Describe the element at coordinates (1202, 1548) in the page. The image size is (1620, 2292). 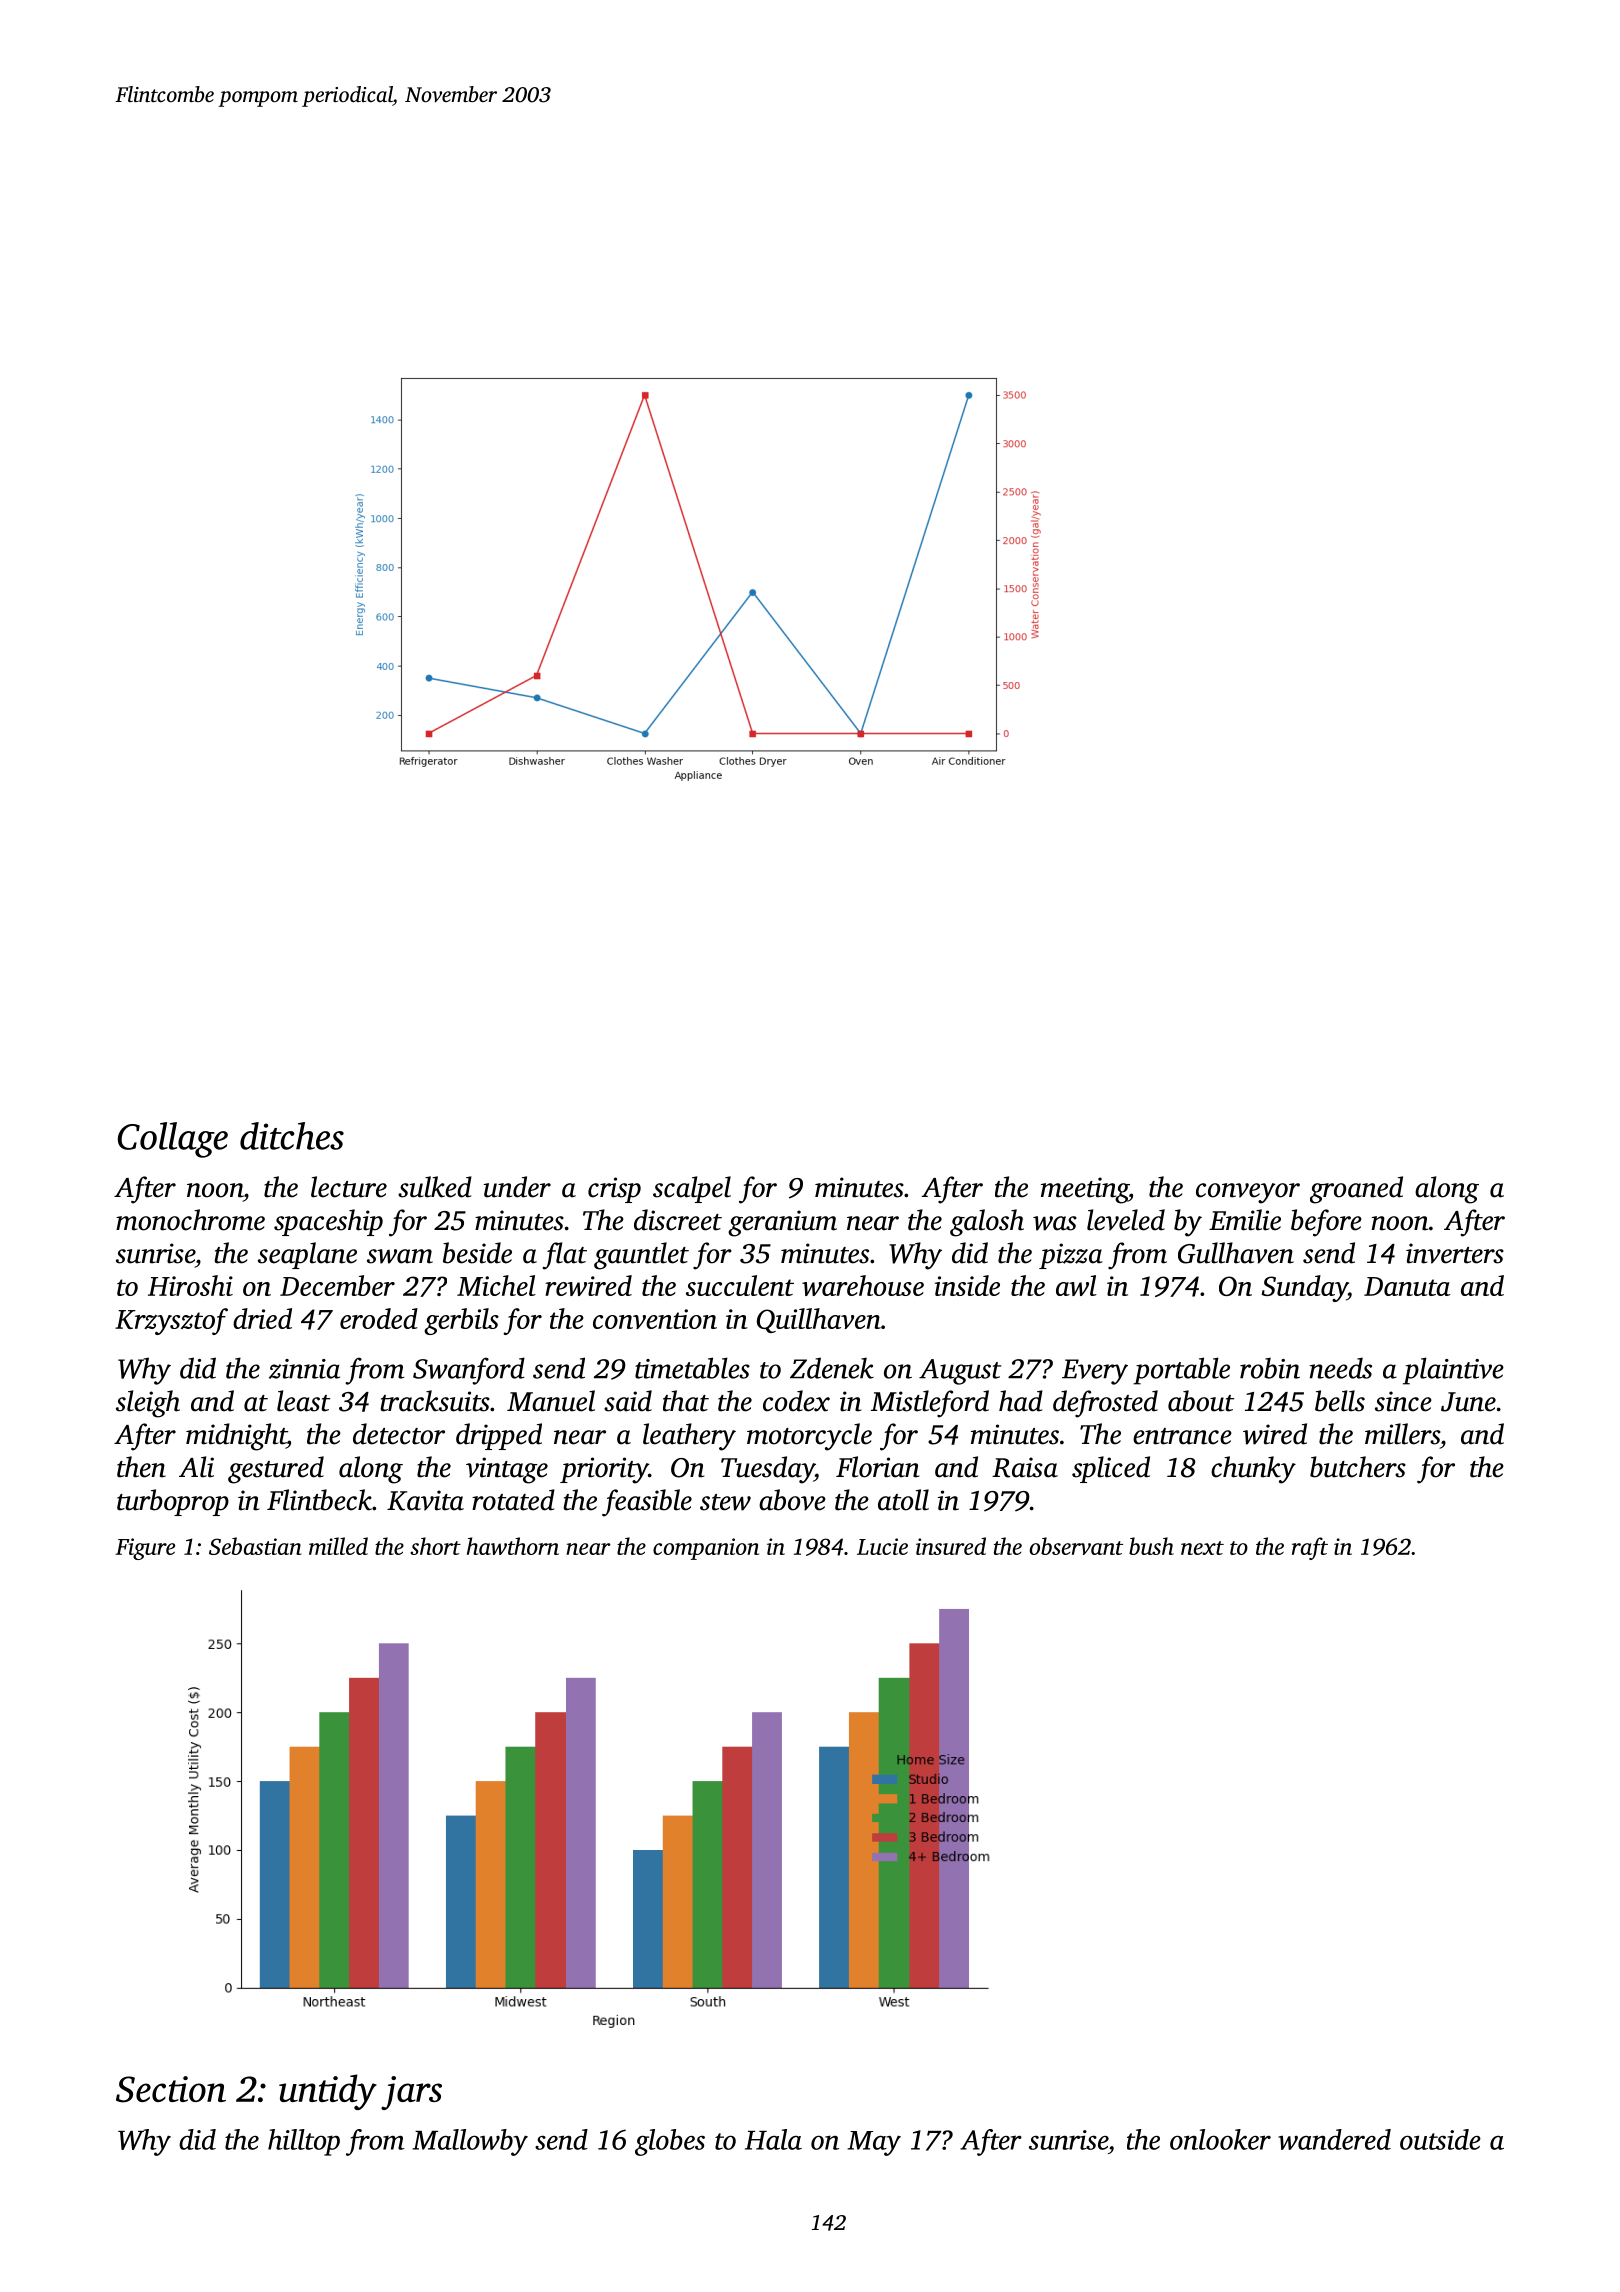
I see `next` at that location.
